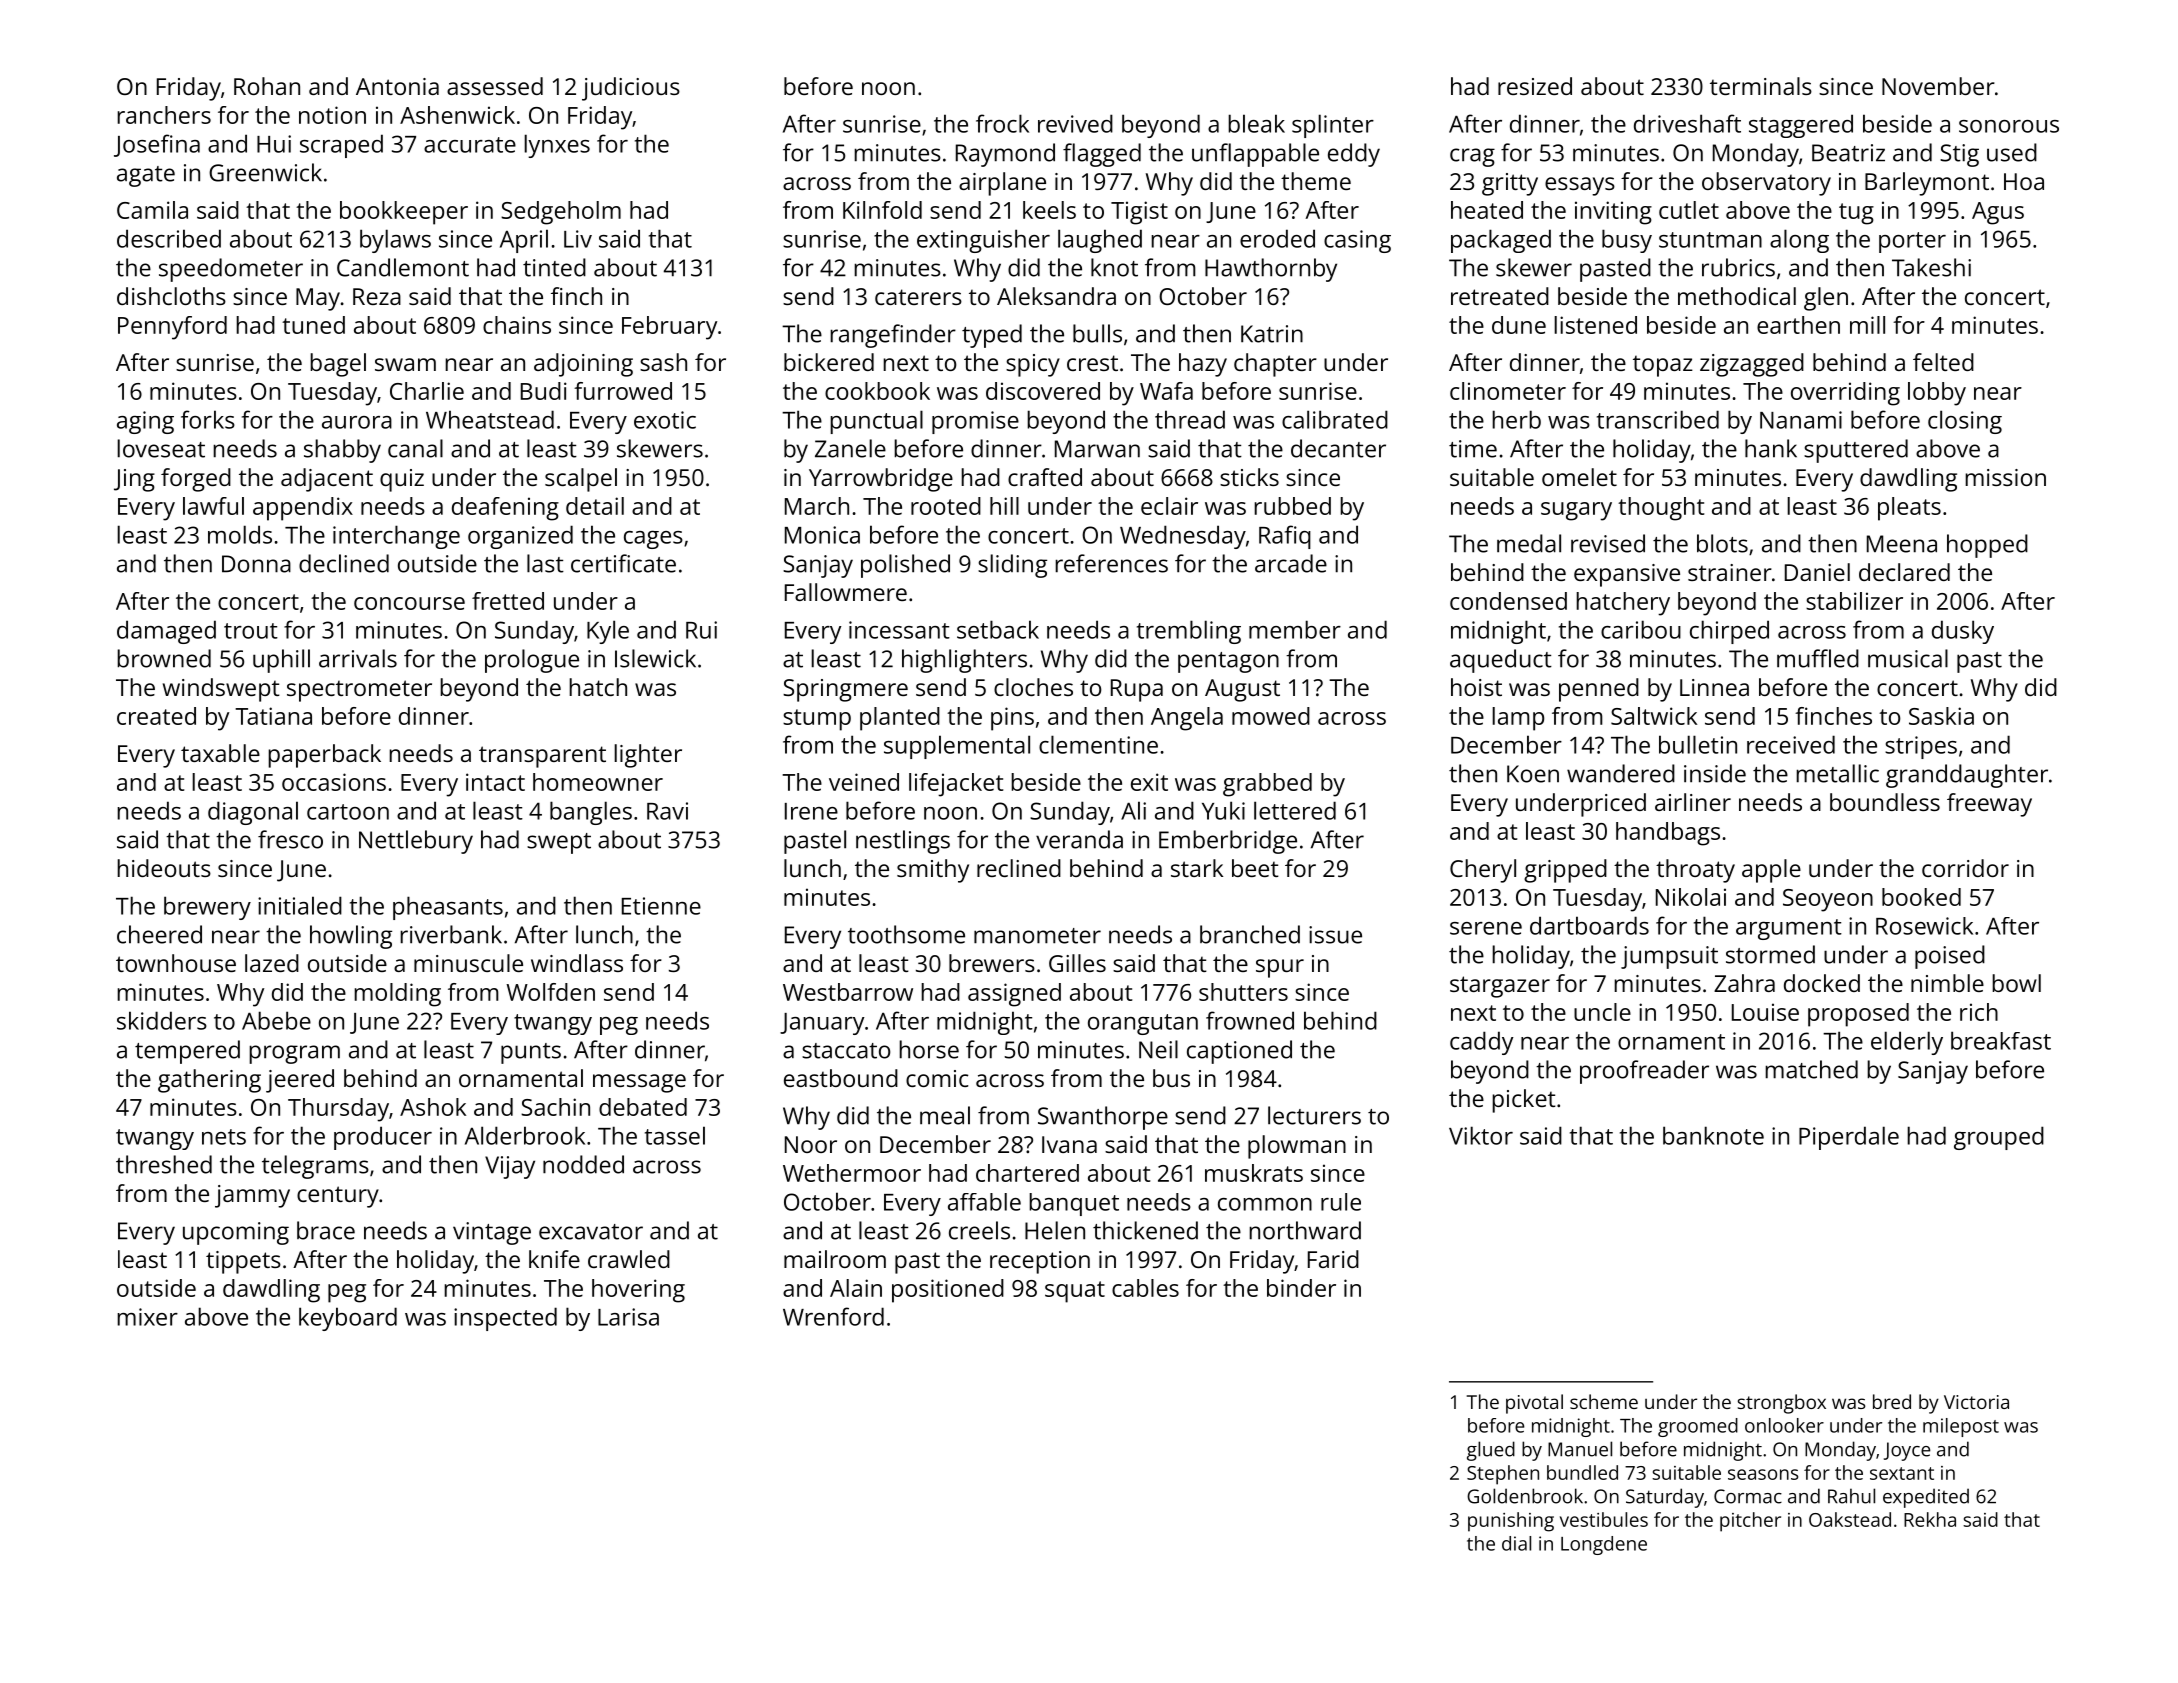 The height and width of the screenshot is (1683, 2178). What do you see at coordinates (274, 144) in the screenshot?
I see `Hui` at bounding box center [274, 144].
